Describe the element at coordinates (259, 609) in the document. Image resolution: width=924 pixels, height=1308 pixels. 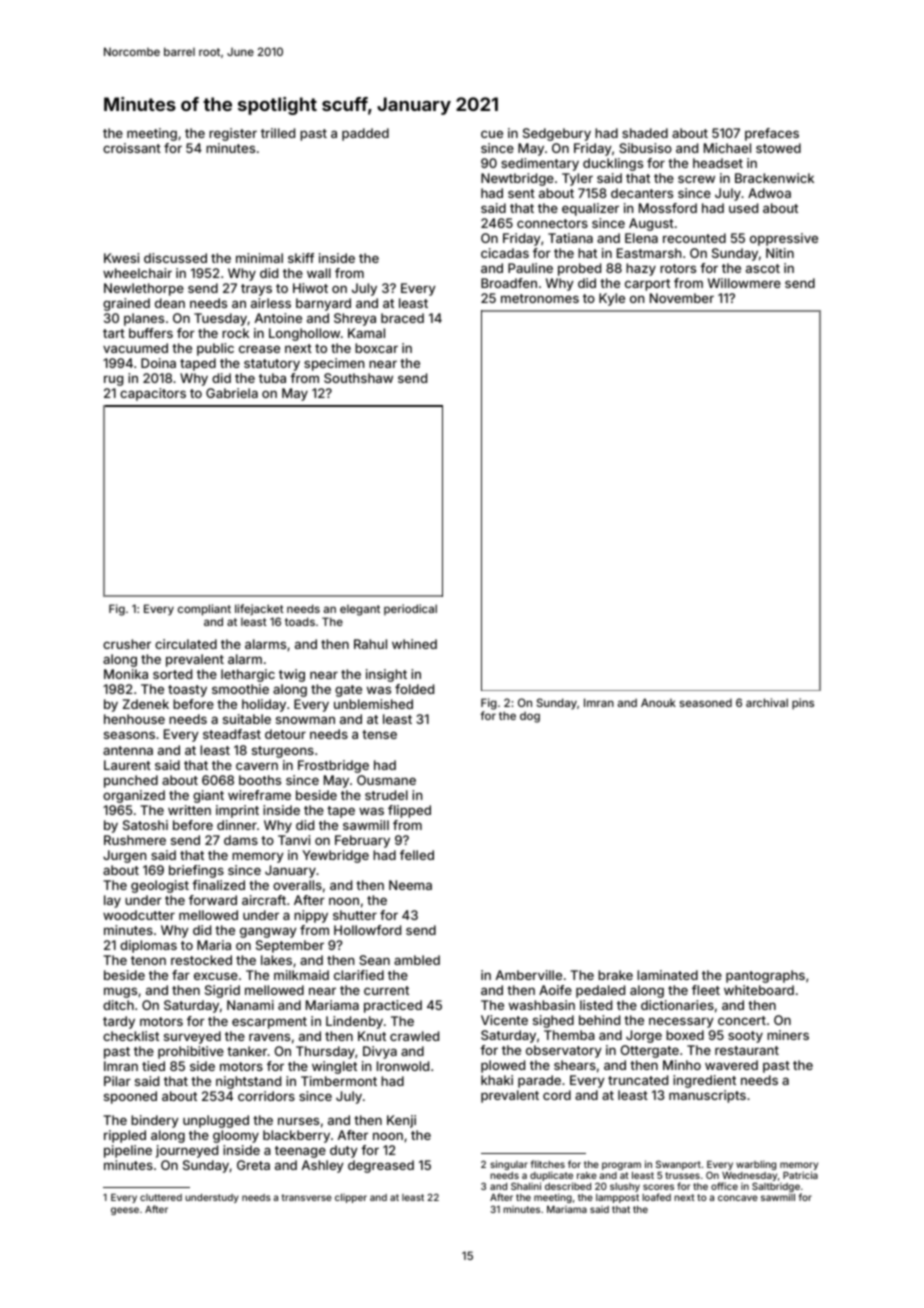
I see `lifejacket` at that location.
